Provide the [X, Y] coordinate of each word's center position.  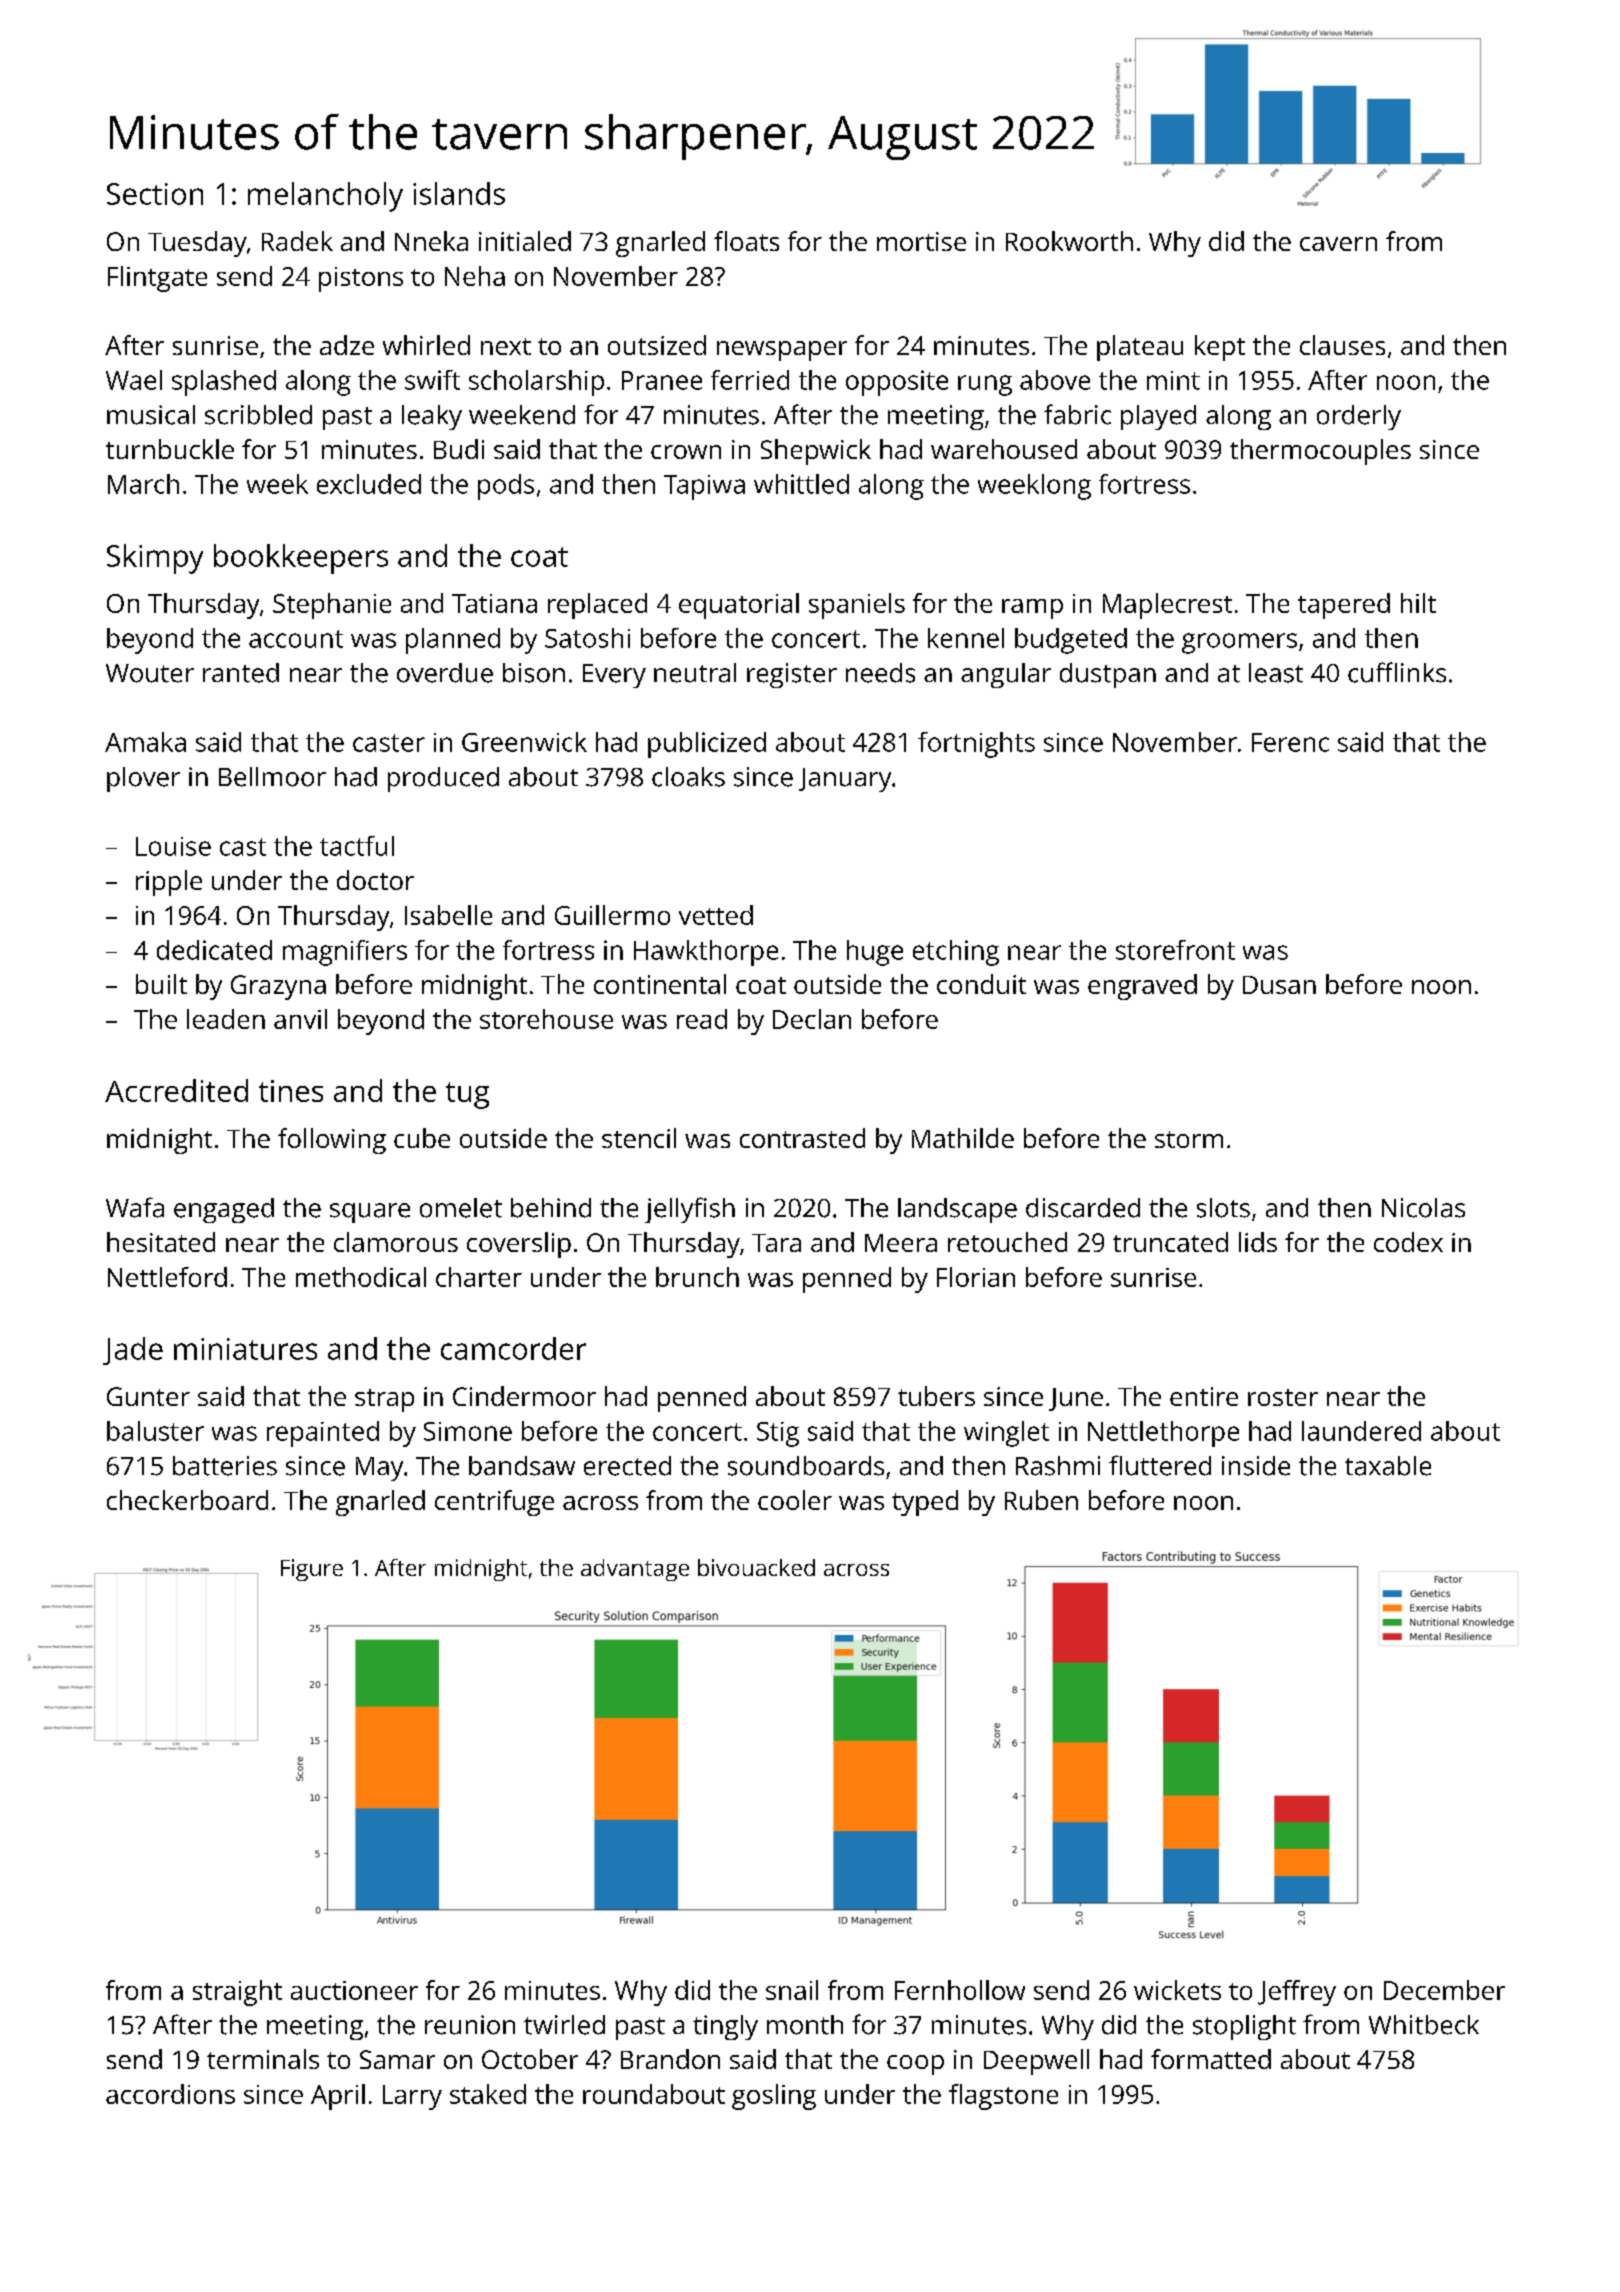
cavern [1338, 244]
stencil [639, 1138]
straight [237, 1993]
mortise [921, 241]
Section [155, 194]
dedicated [214, 950]
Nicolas [1423, 1208]
